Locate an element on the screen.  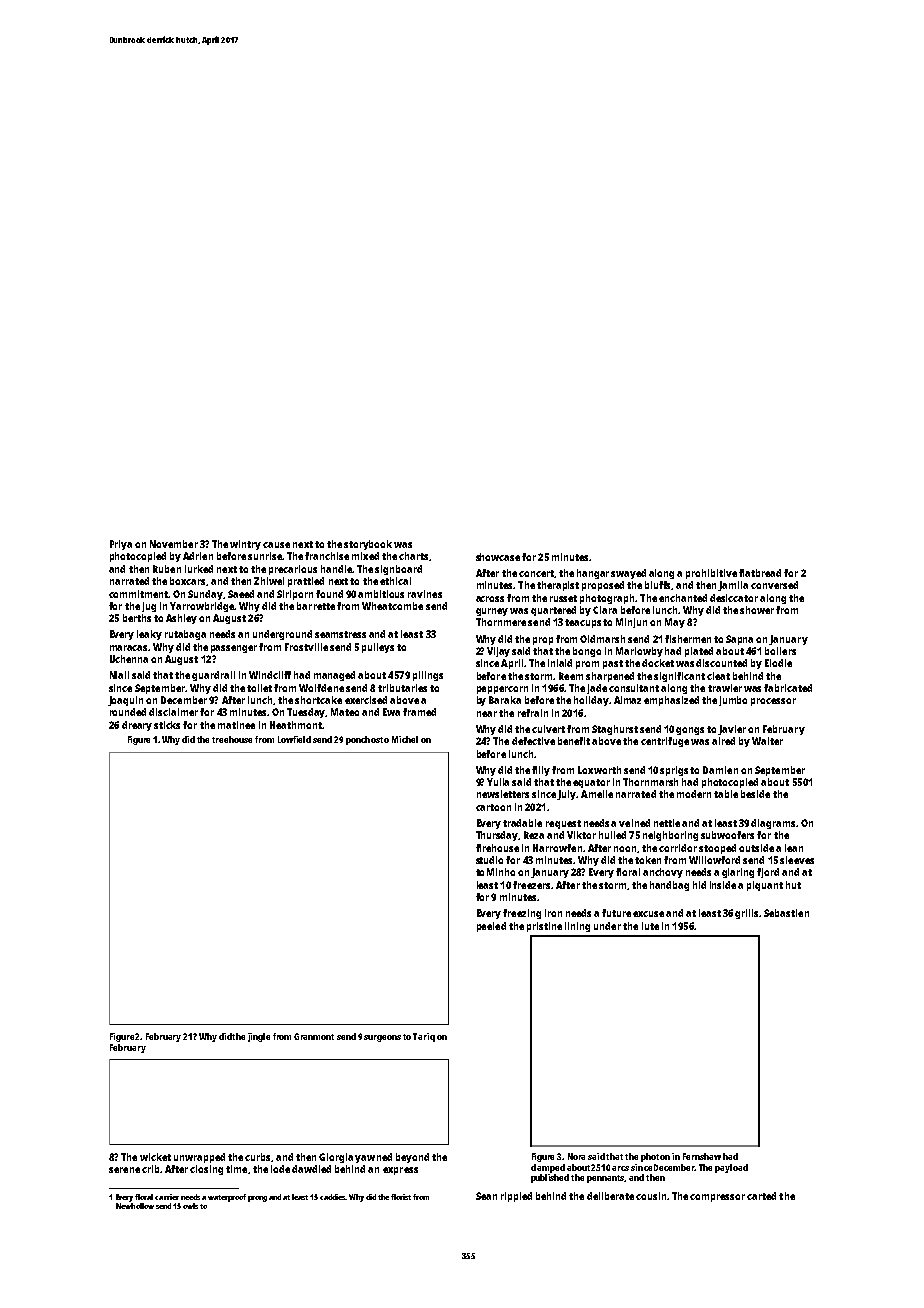
jingle is located at coordinates (259, 1037).
